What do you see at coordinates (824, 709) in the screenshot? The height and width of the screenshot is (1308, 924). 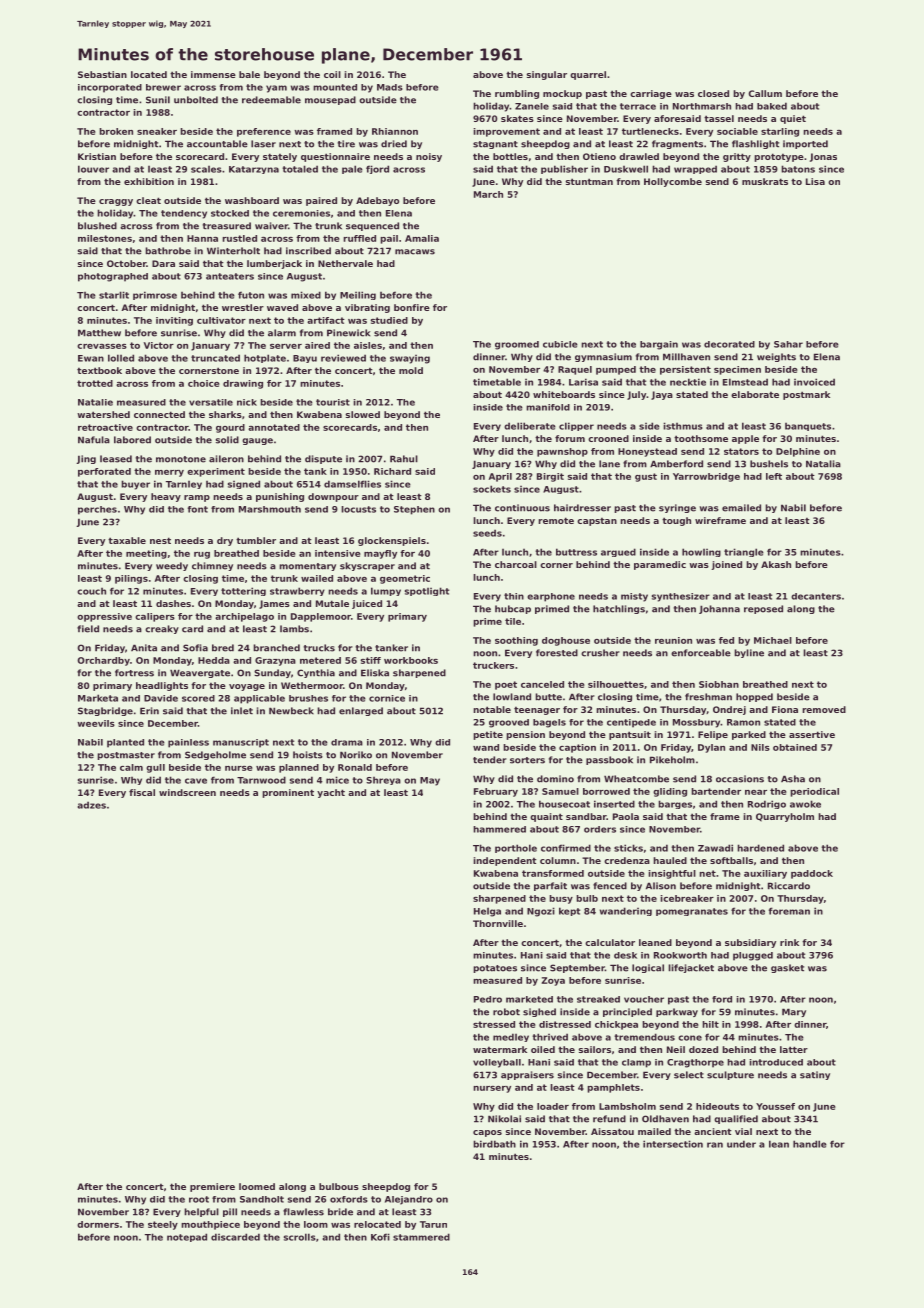 I see `removed` at bounding box center [824, 709].
